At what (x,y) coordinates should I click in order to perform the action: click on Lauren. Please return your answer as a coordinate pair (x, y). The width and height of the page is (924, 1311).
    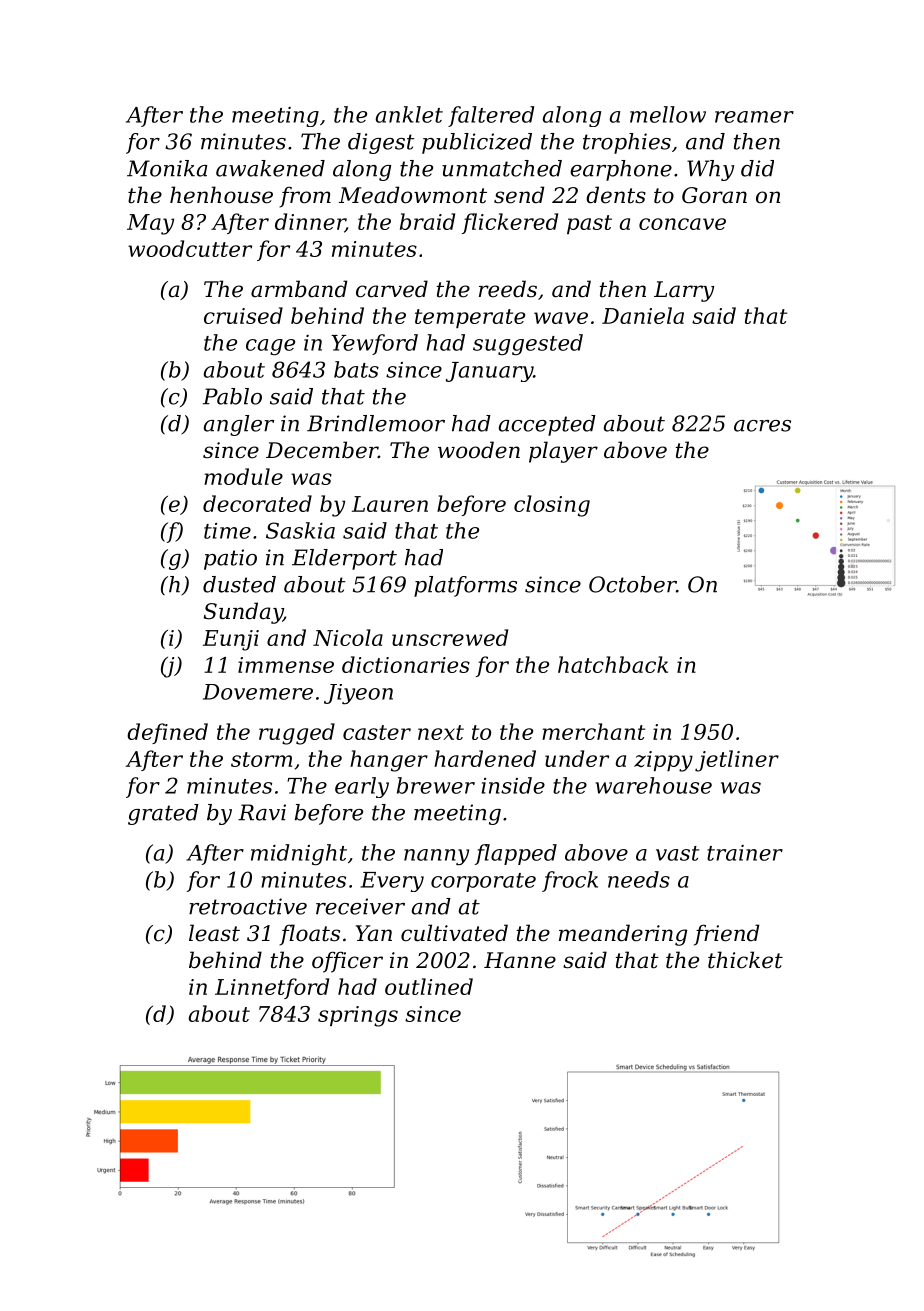
    Looking at the image, I should click on (390, 504).
